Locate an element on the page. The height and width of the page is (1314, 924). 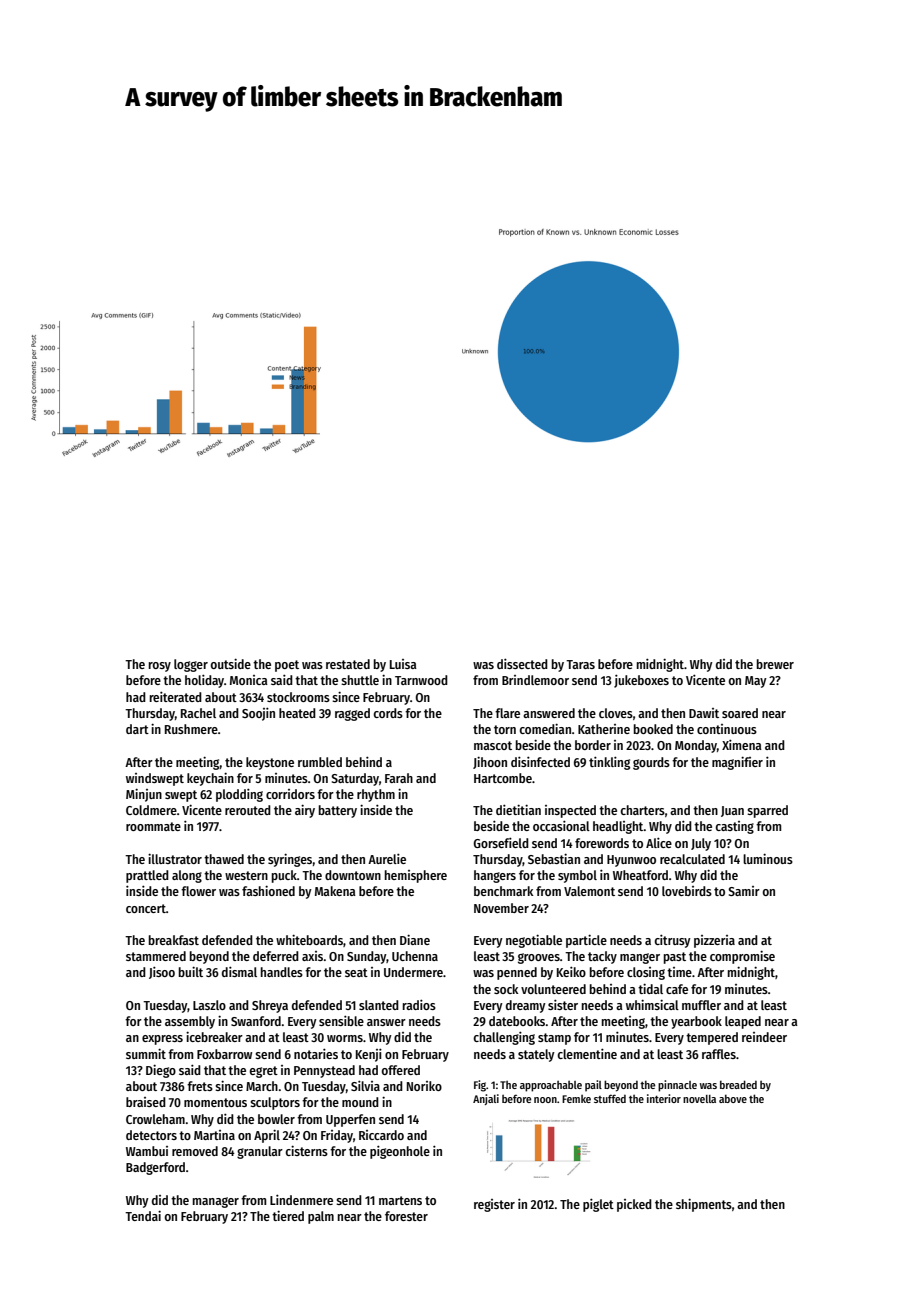
restated is located at coordinates (348, 664).
